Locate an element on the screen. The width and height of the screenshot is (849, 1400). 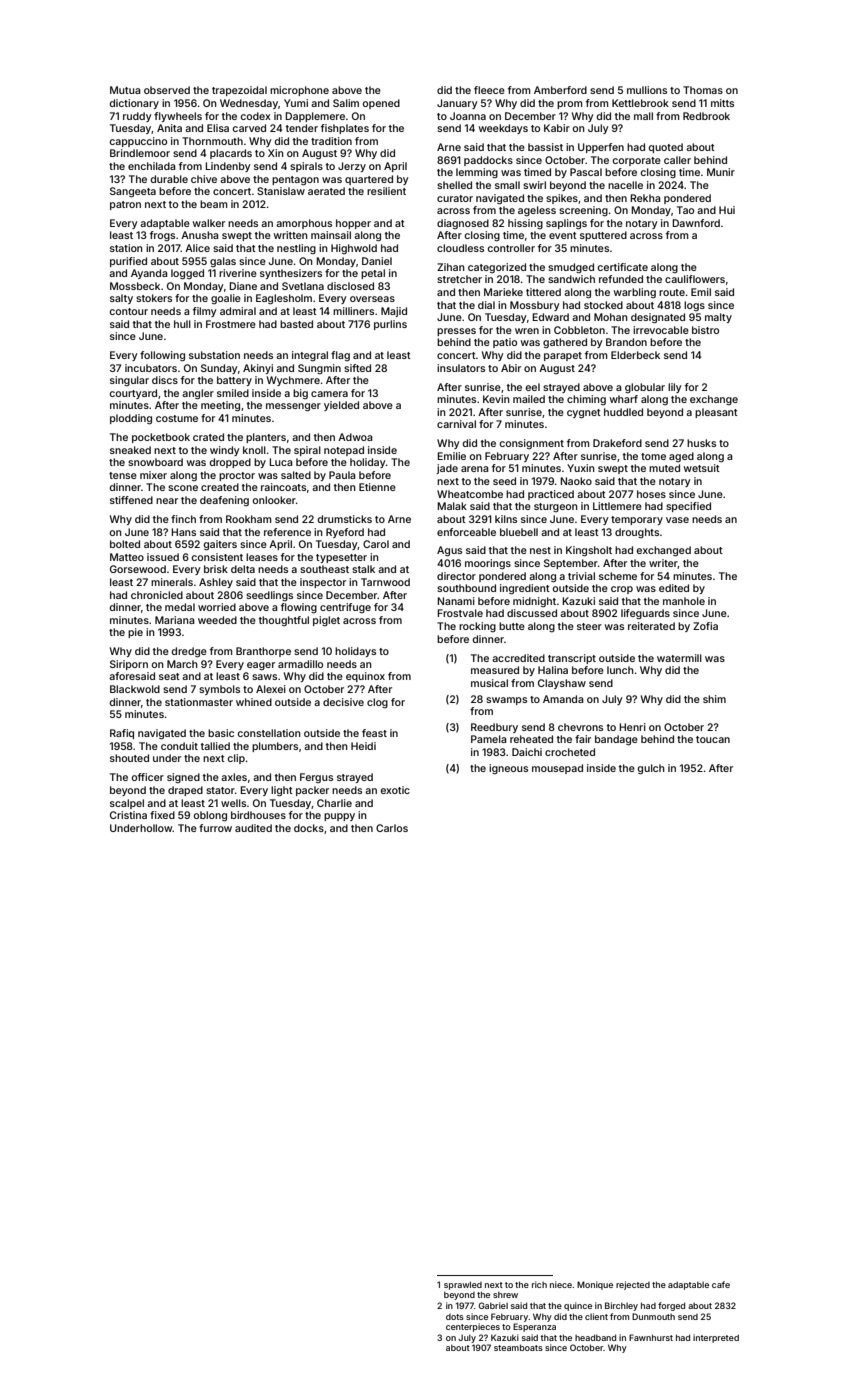
Mutua is located at coordinates (125, 90).
